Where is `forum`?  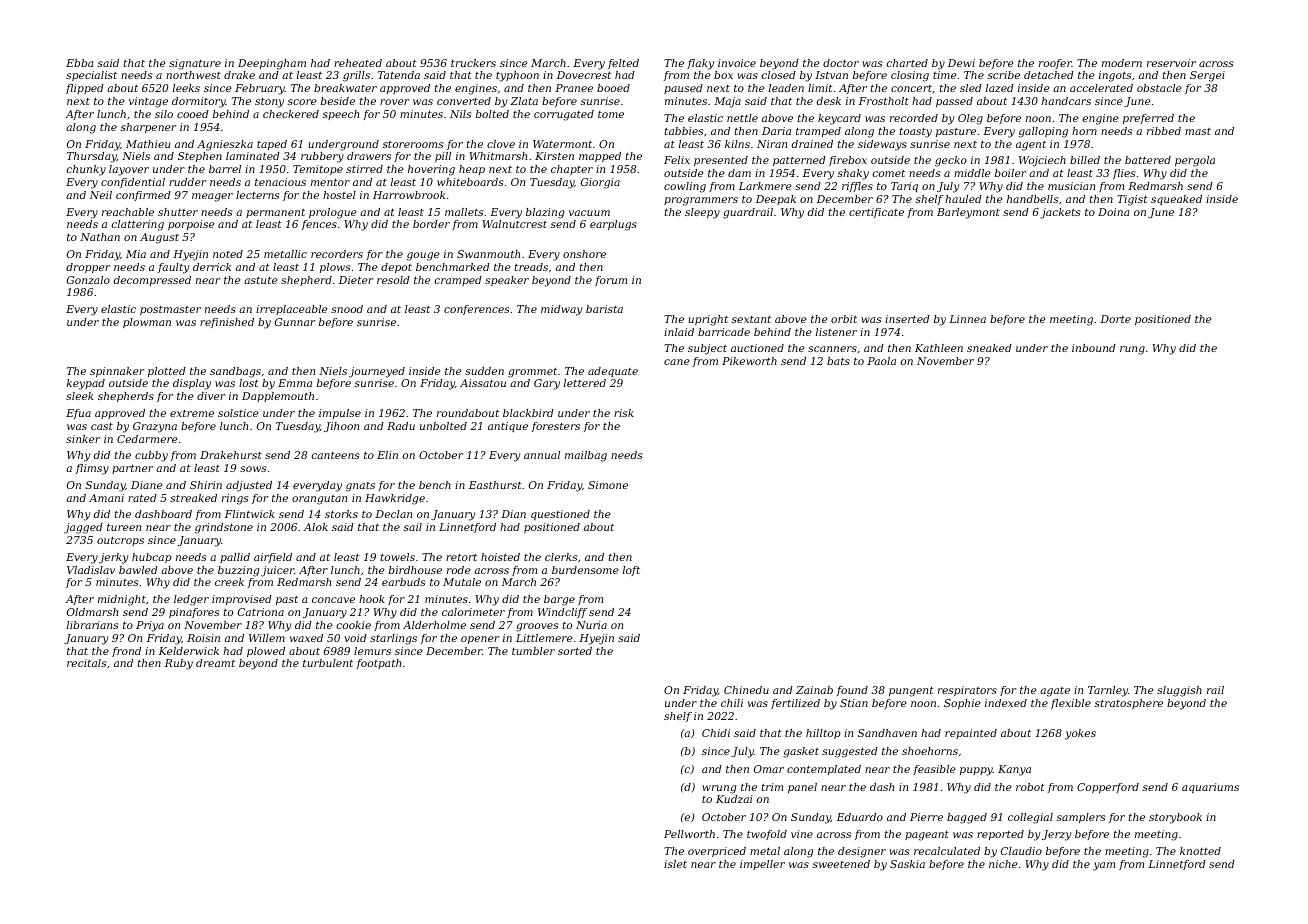
forum is located at coordinates (611, 281).
